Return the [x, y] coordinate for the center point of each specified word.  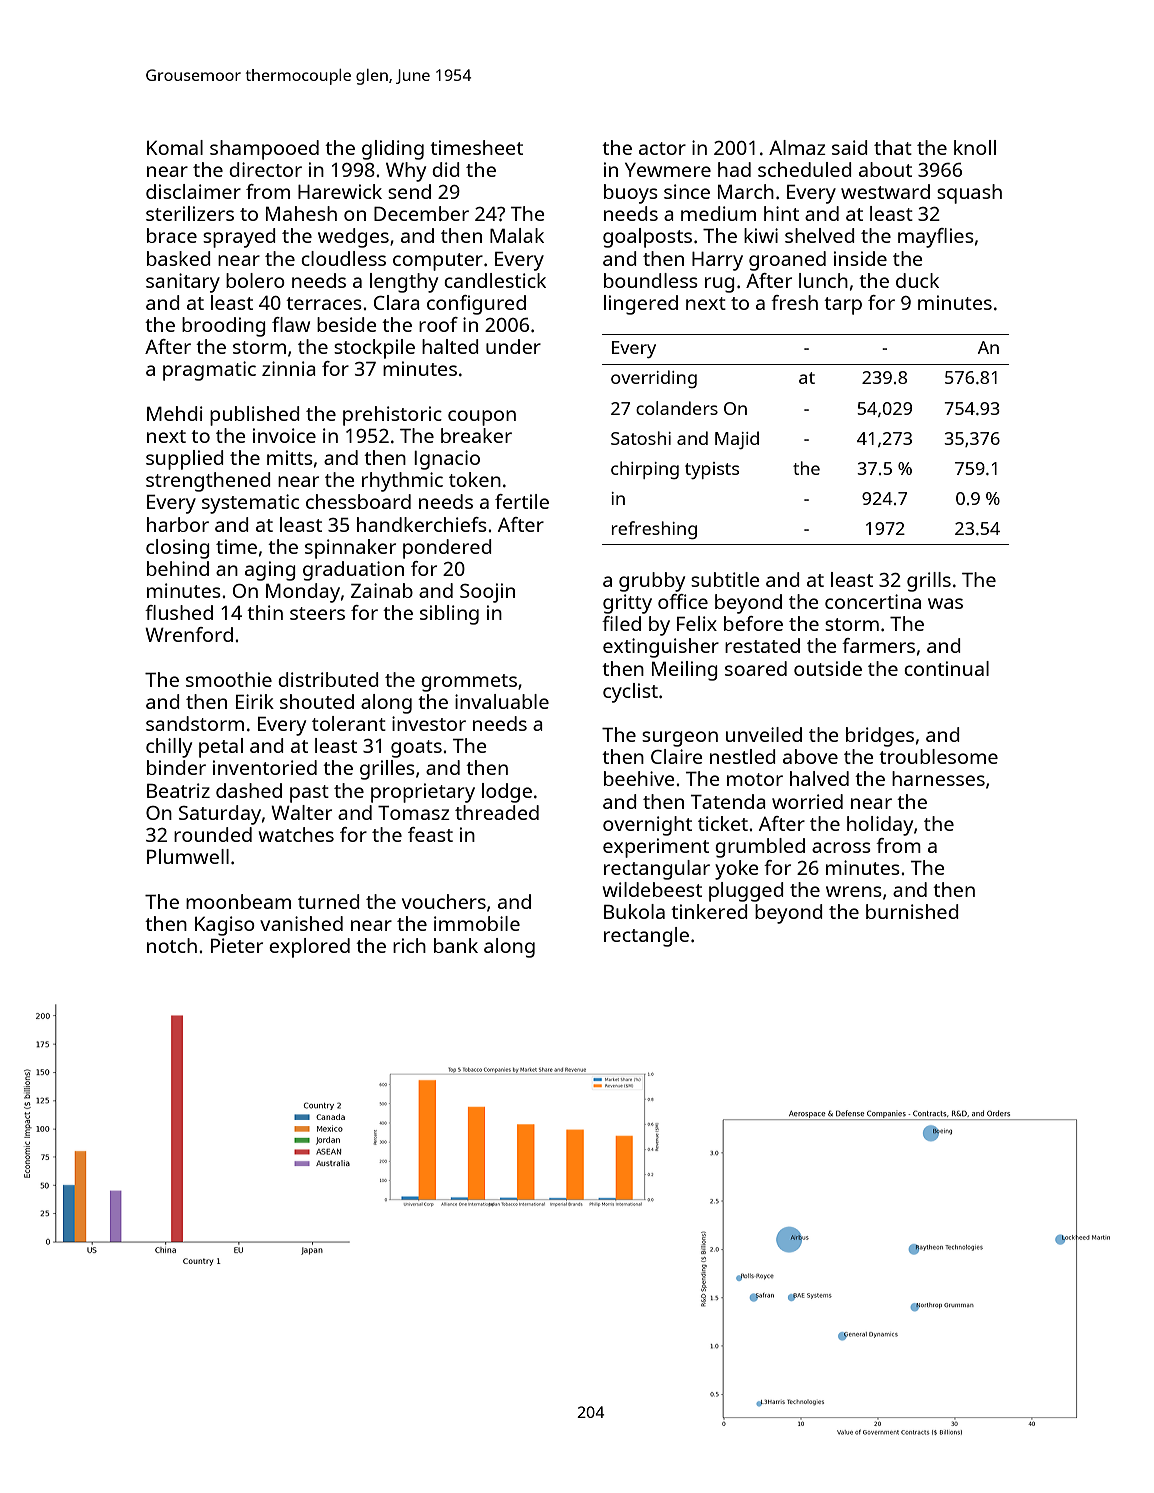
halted [450, 346]
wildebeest [652, 889]
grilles [387, 770]
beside [347, 324]
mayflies [936, 238]
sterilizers [190, 213]
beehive [639, 778]
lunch [823, 280]
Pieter [237, 945]
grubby [652, 582]
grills [929, 582]
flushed [179, 612]
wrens [854, 891]
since [687, 191]
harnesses [938, 778]
